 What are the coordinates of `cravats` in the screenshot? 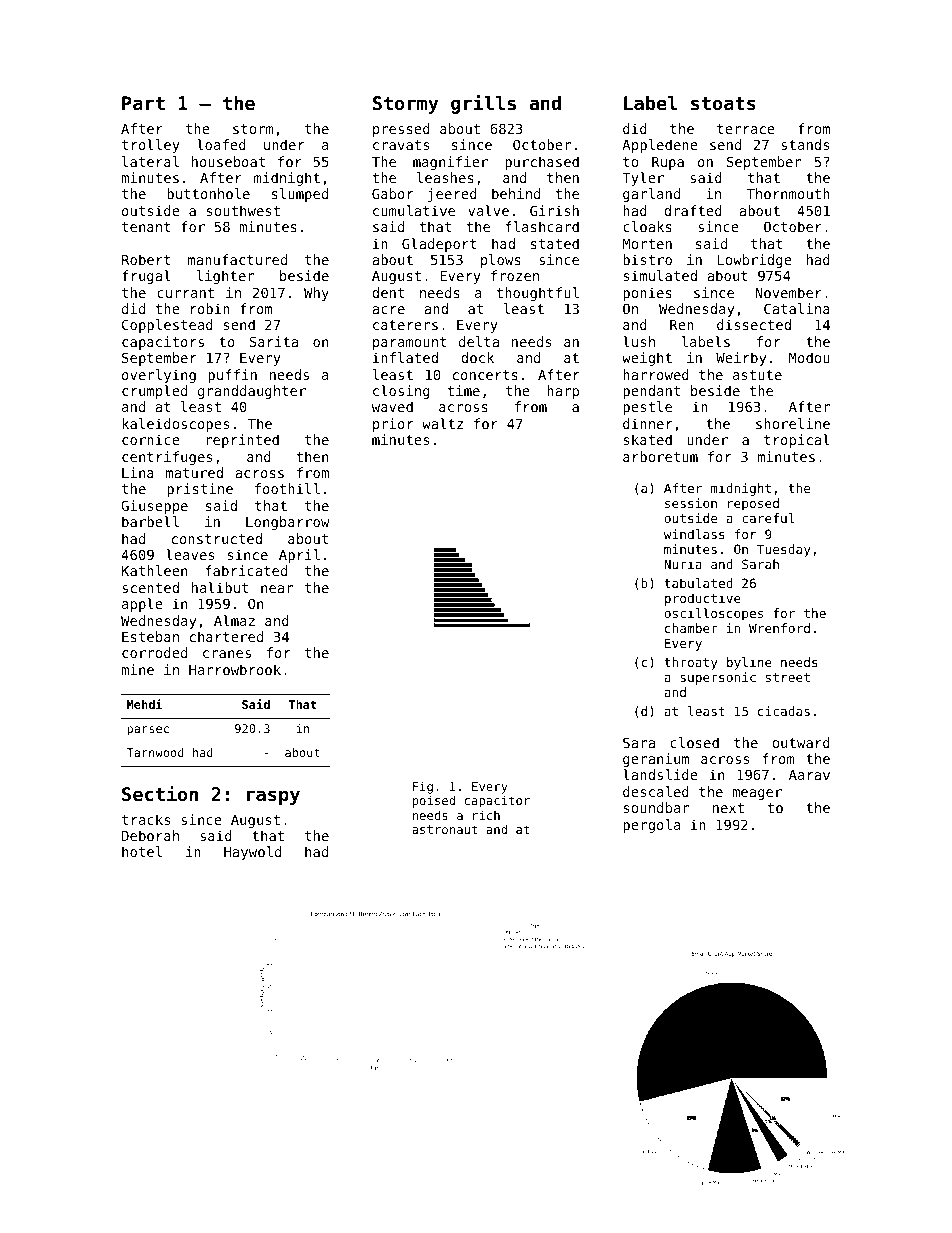 It's located at (401, 145).
